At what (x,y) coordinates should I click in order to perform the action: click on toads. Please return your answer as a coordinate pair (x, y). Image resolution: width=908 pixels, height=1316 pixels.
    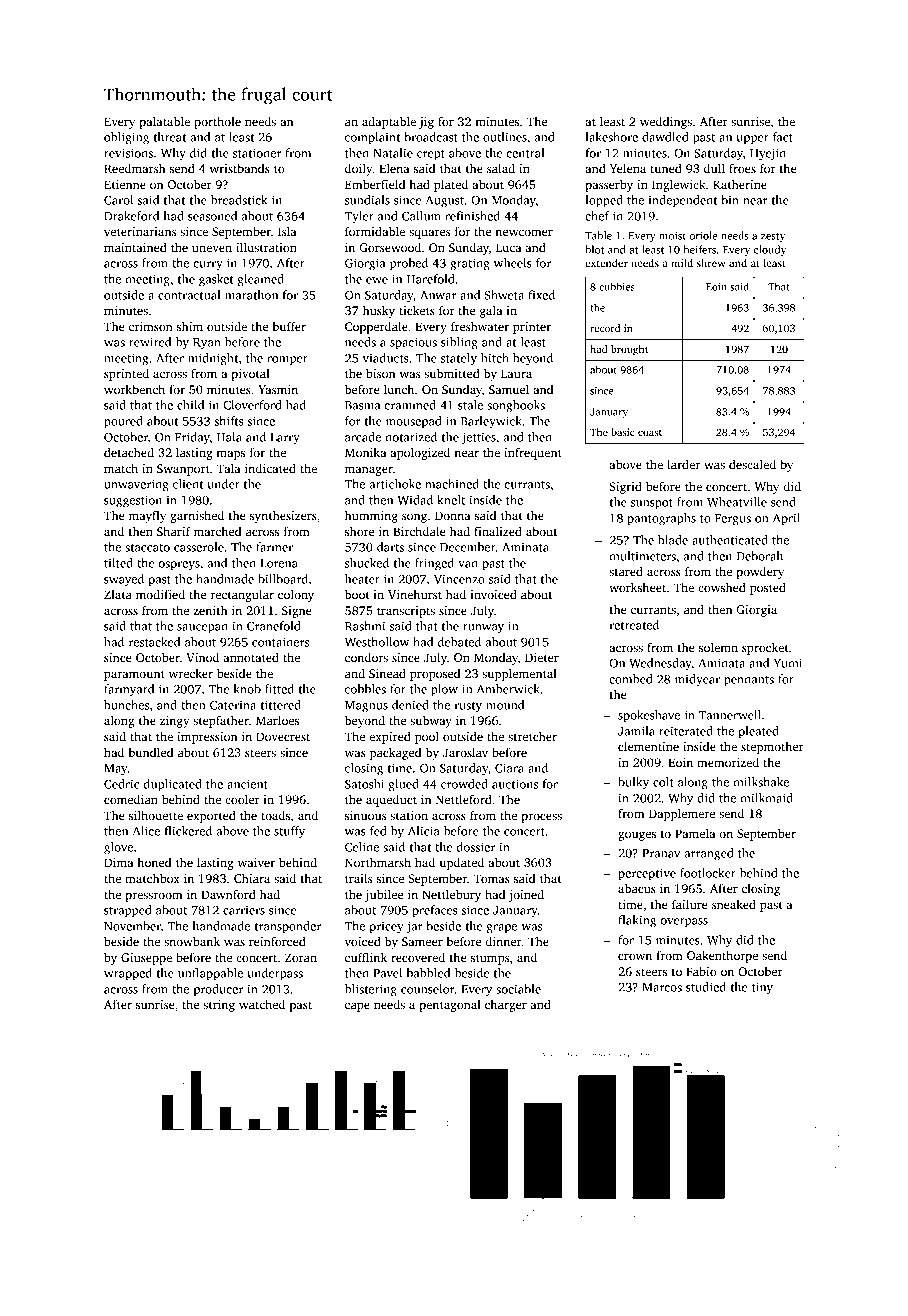
    Looking at the image, I should click on (275, 815).
